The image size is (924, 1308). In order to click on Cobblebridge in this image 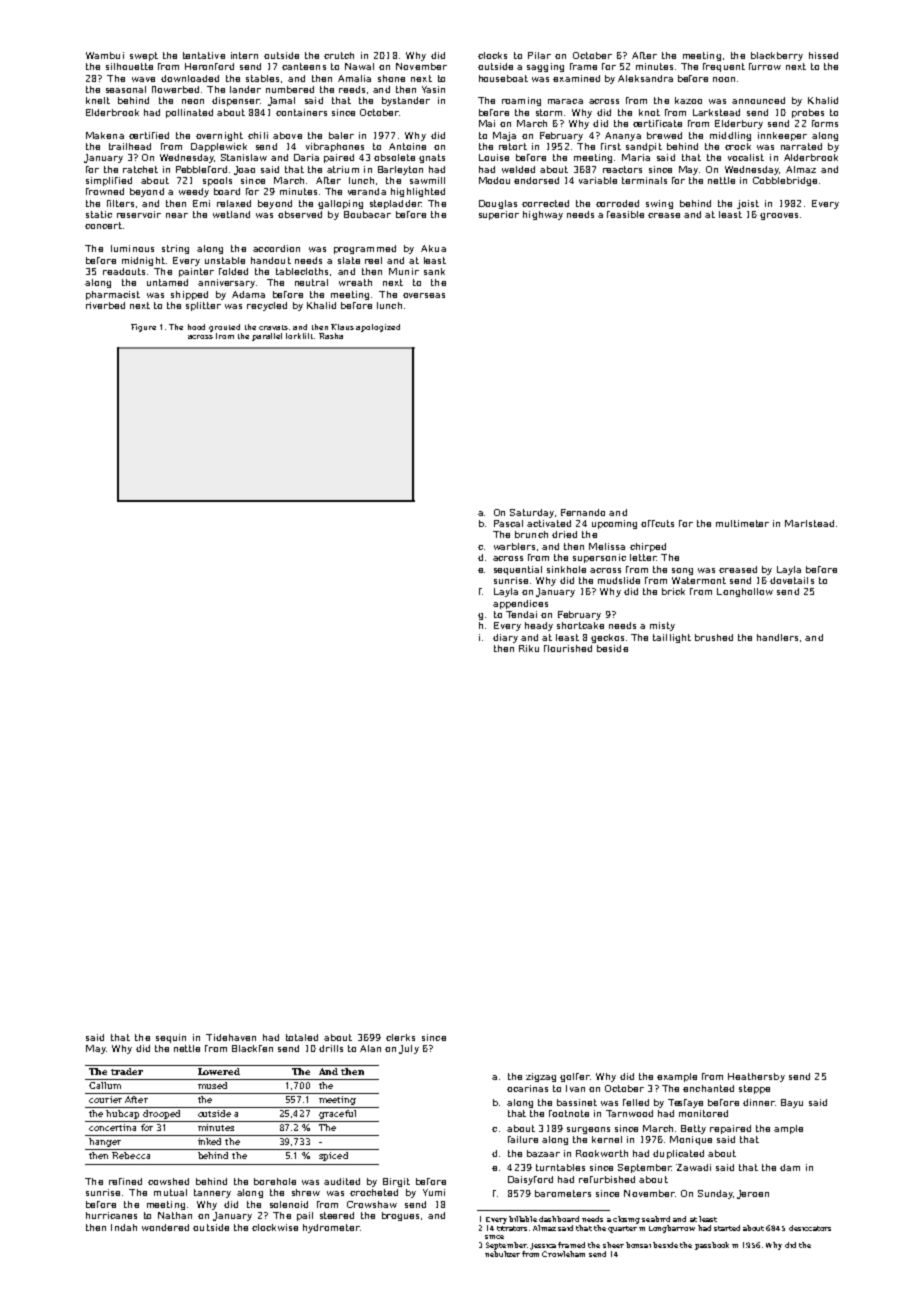, I will do `click(785, 181)`.
